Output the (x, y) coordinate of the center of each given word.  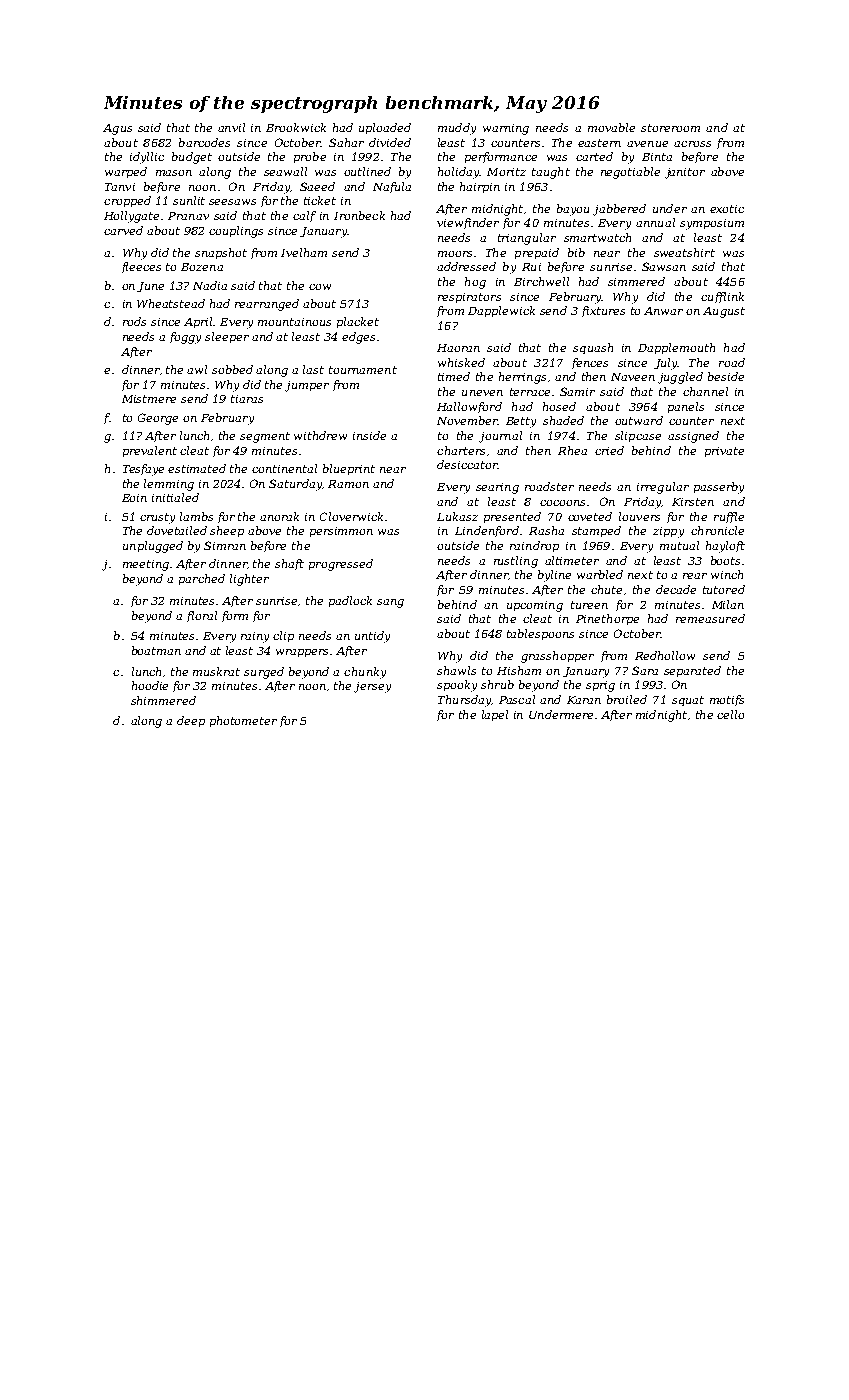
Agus (117, 129)
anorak (279, 516)
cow (320, 287)
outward (639, 420)
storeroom (670, 128)
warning (506, 129)
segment (265, 437)
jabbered (619, 210)
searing (497, 488)
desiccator (467, 464)
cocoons (562, 503)
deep (191, 721)
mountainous (294, 322)
